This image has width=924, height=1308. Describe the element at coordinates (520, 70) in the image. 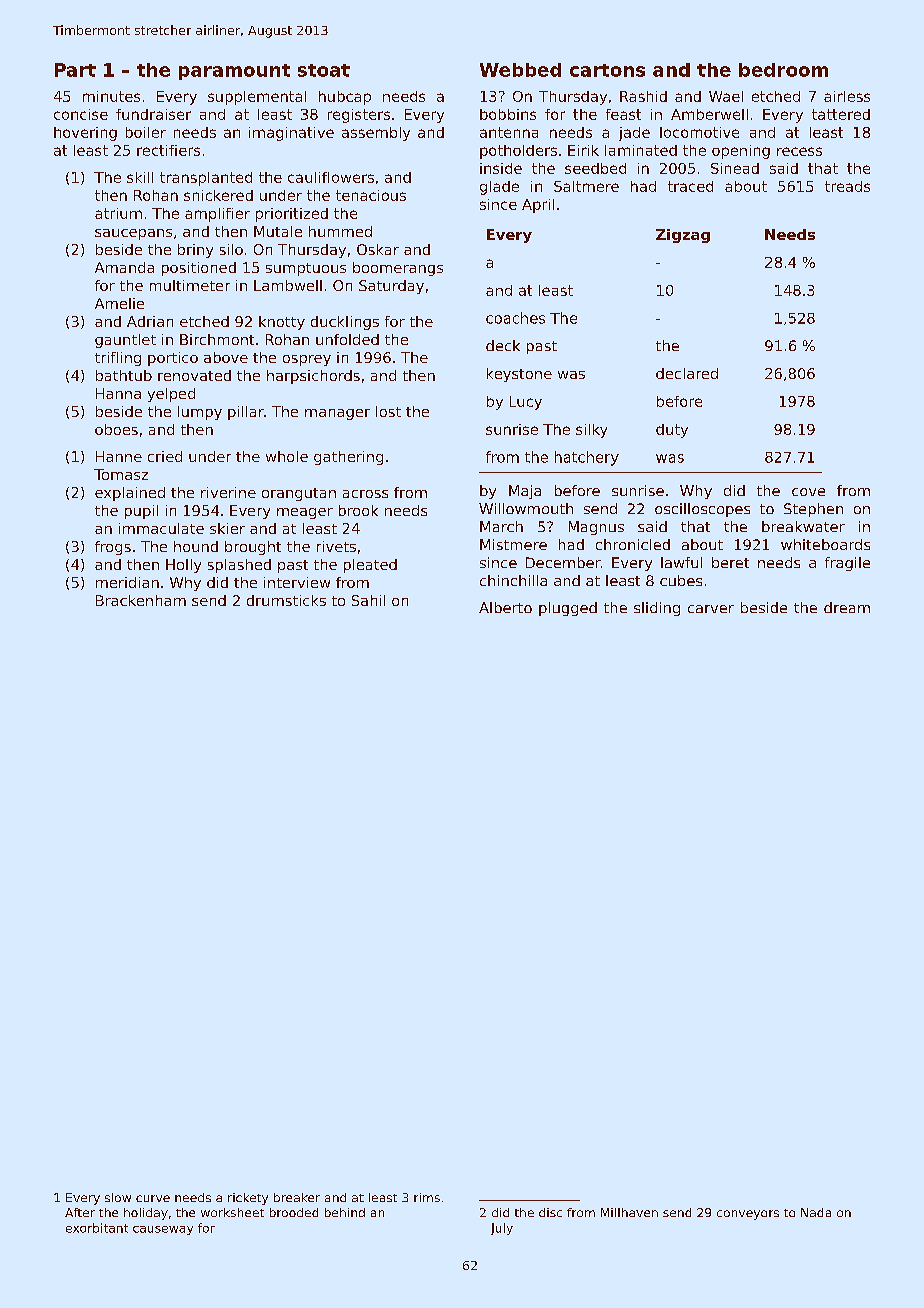

I see `Webbed` at that location.
